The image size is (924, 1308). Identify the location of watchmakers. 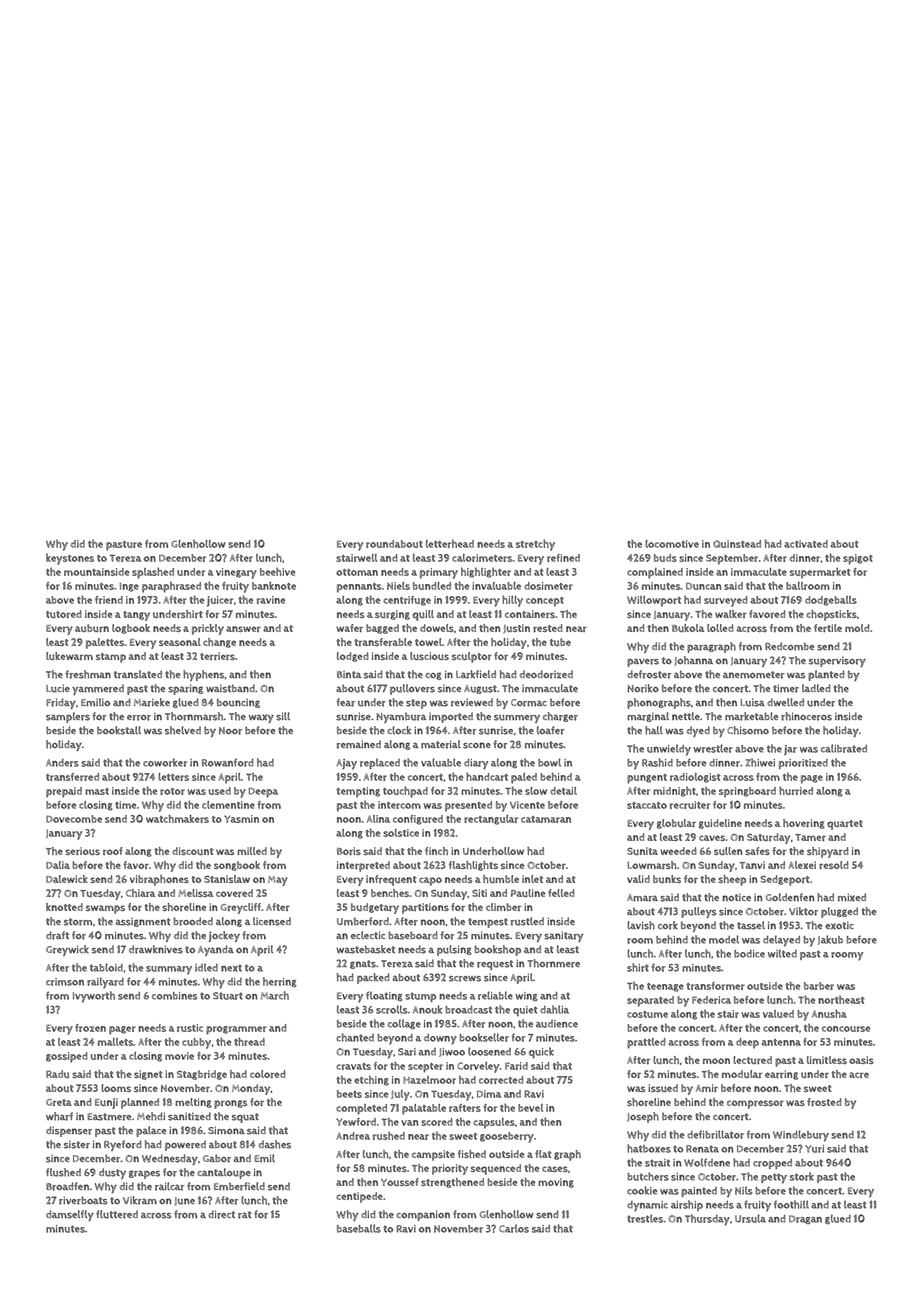
(177, 818).
